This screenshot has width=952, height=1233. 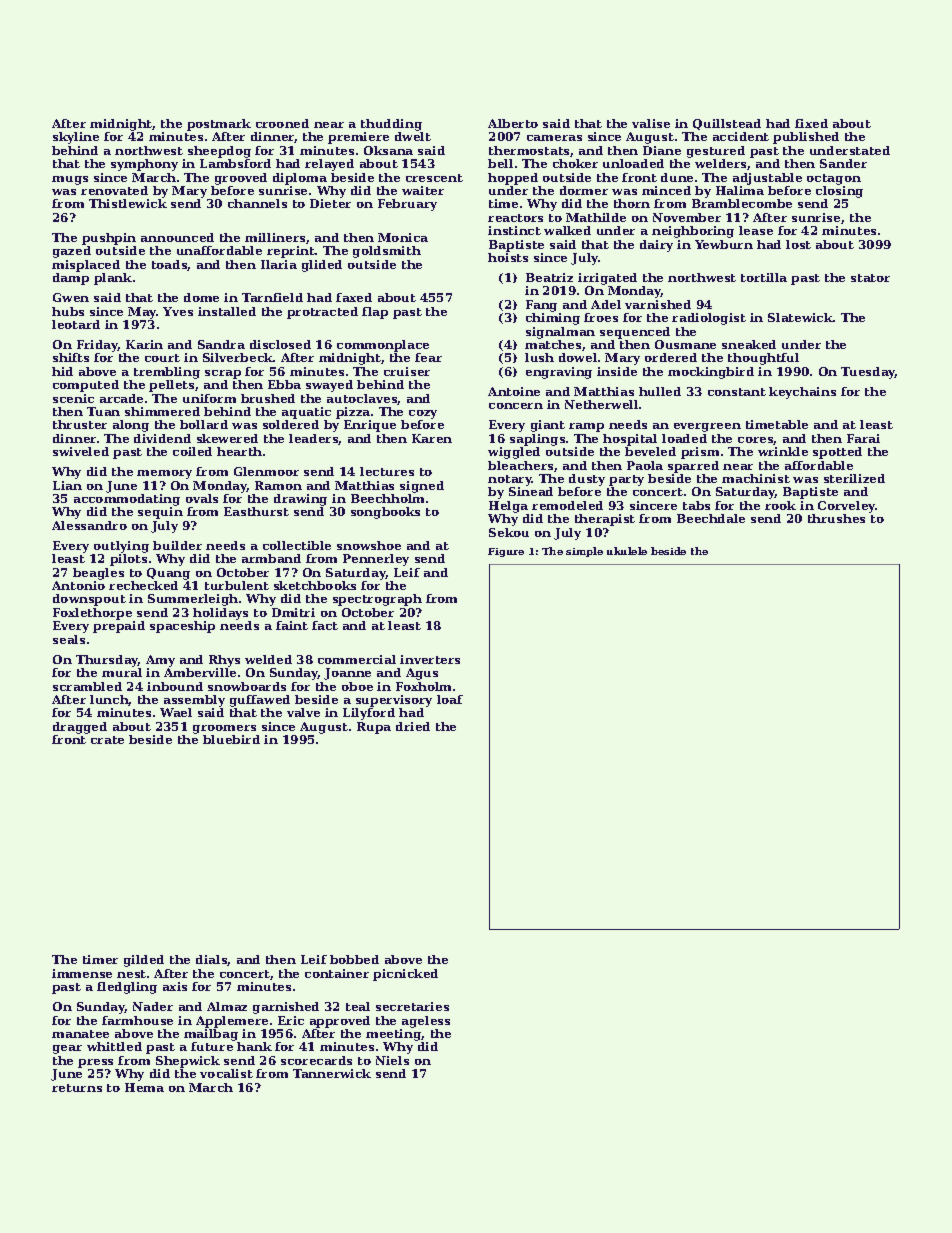 I want to click on Tannerwick, so click(x=332, y=1073).
